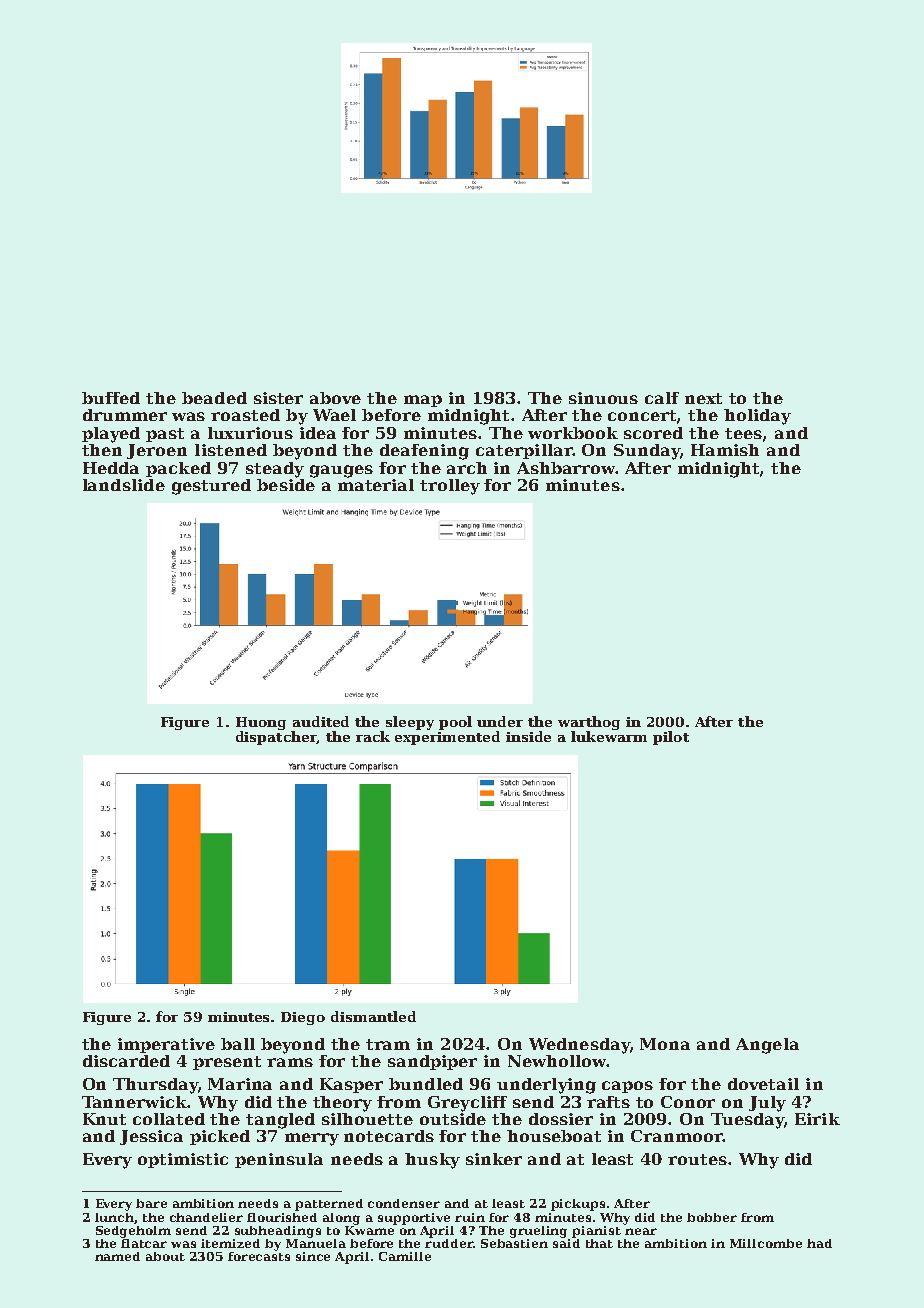 Image resolution: width=924 pixels, height=1308 pixels. What do you see at coordinates (763, 1084) in the screenshot?
I see `dovetail` at bounding box center [763, 1084].
